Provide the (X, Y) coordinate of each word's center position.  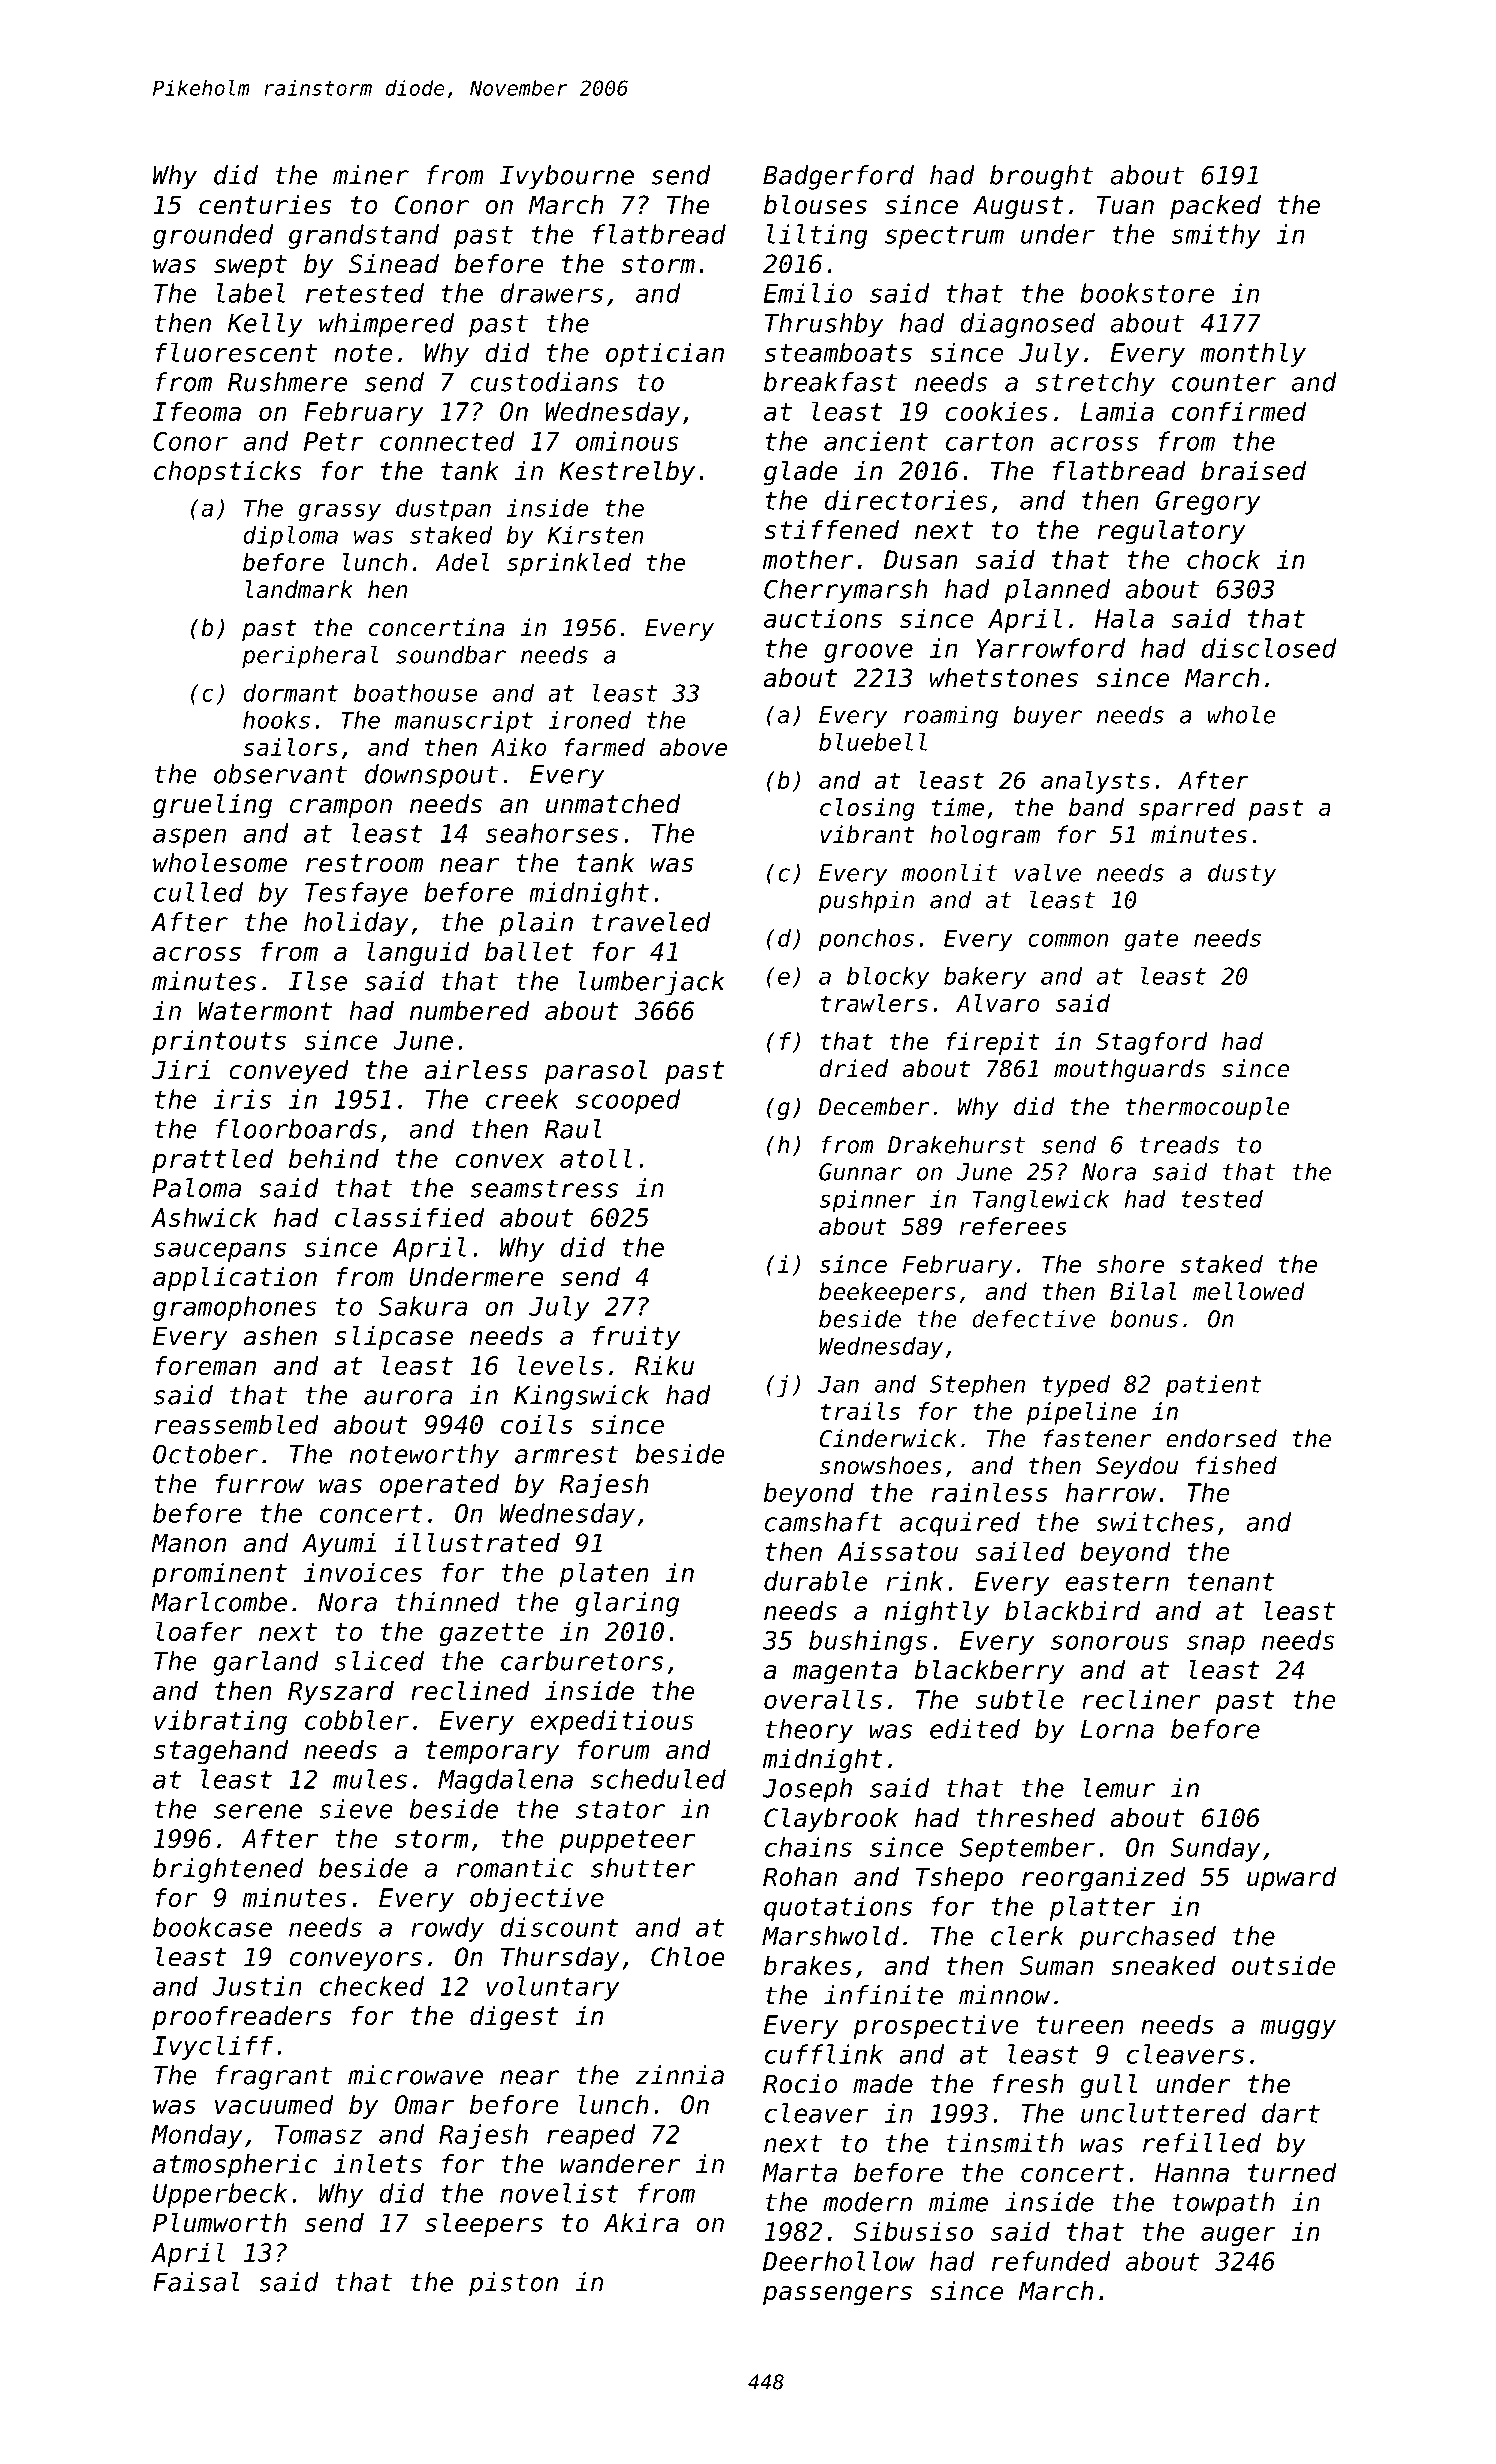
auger (1238, 2236)
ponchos (866, 940)
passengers (837, 2296)
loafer (199, 1631)
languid (418, 953)
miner (371, 175)
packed (1215, 207)
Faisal (196, 2282)
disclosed (1269, 648)
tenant (1231, 1582)
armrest (567, 1454)
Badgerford (838, 177)
